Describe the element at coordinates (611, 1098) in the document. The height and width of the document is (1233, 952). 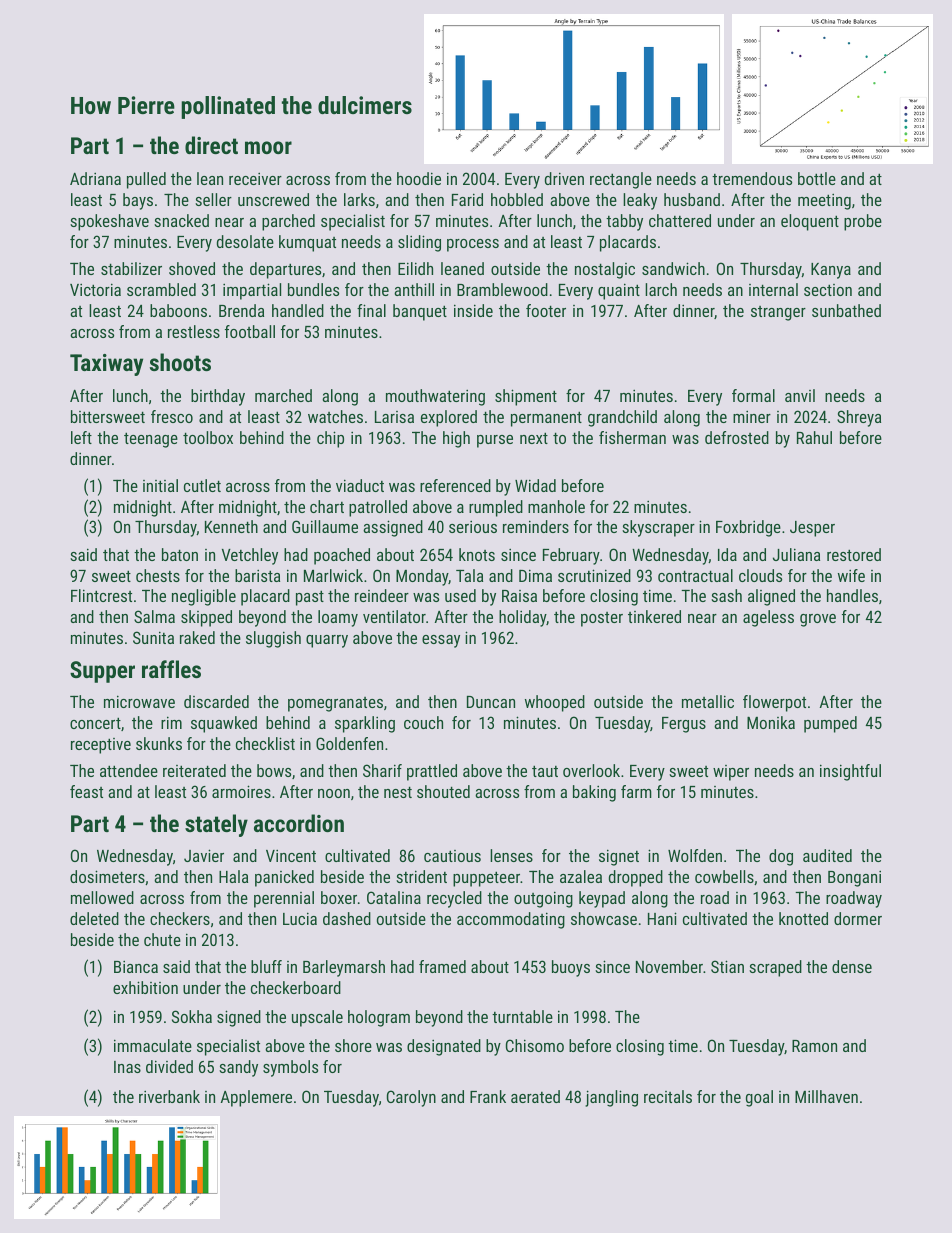
I see `jangling` at that location.
